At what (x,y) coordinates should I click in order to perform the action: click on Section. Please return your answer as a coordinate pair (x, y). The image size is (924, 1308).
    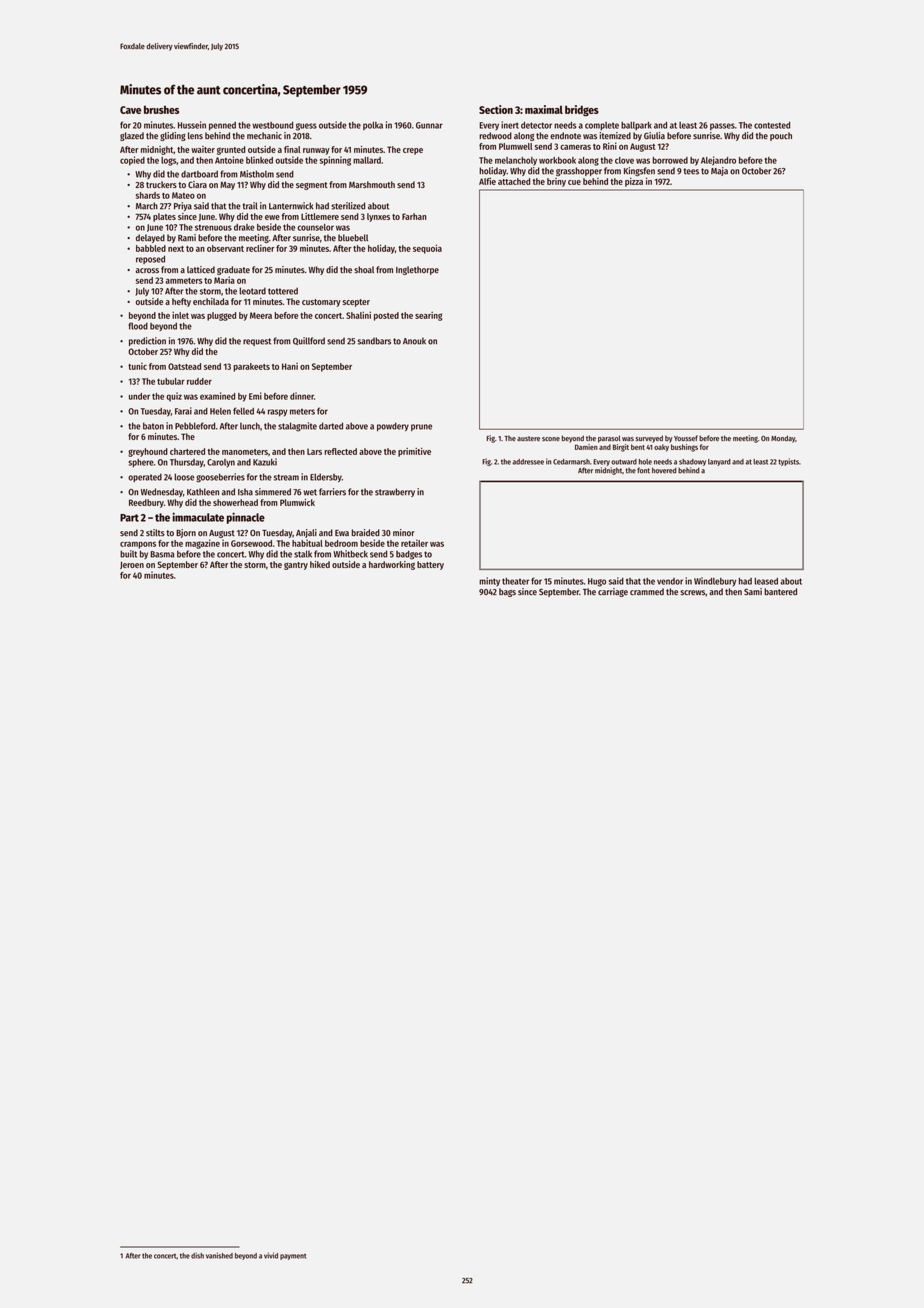
    Looking at the image, I should click on (496, 109).
